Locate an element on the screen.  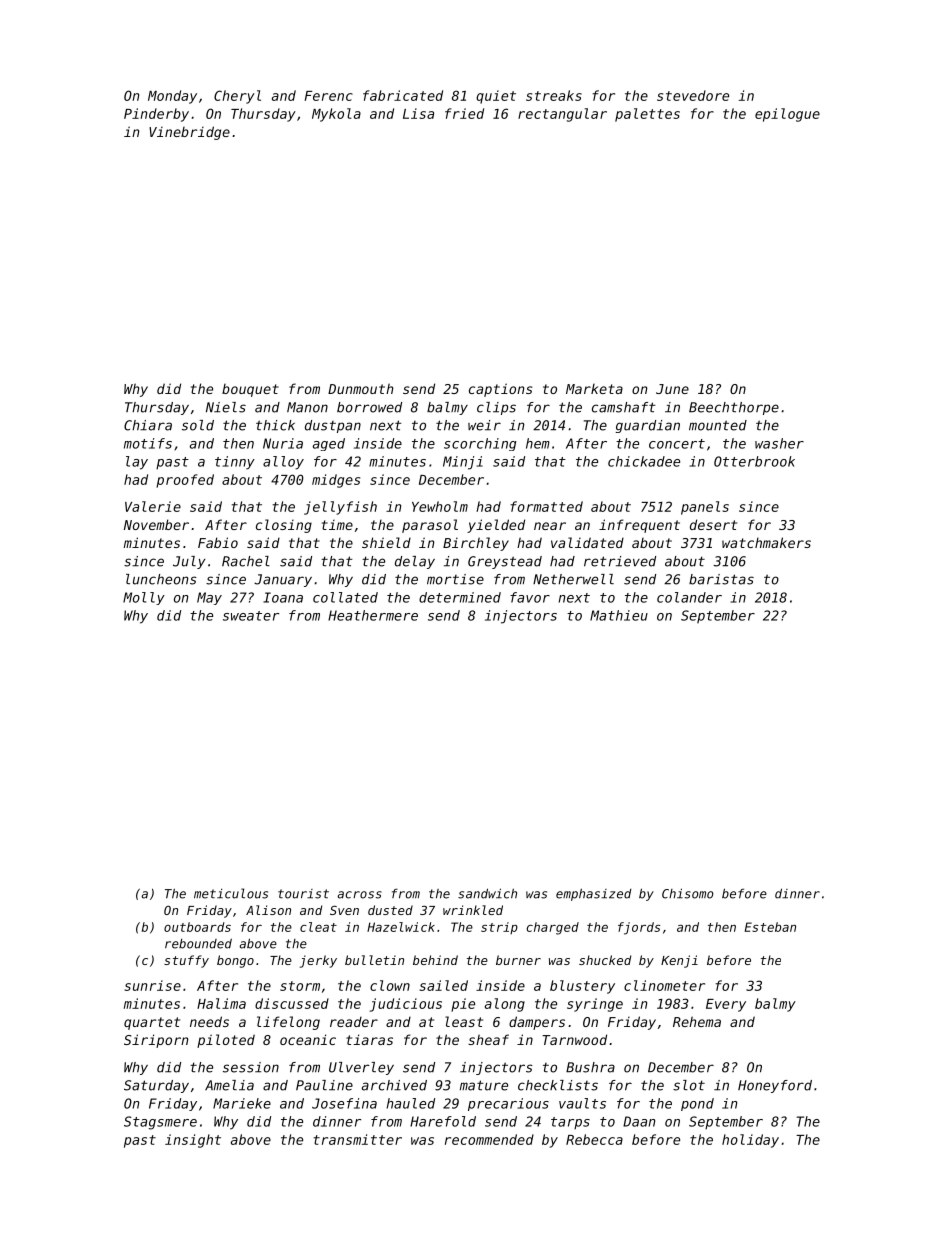
Cheryl is located at coordinates (237, 97).
